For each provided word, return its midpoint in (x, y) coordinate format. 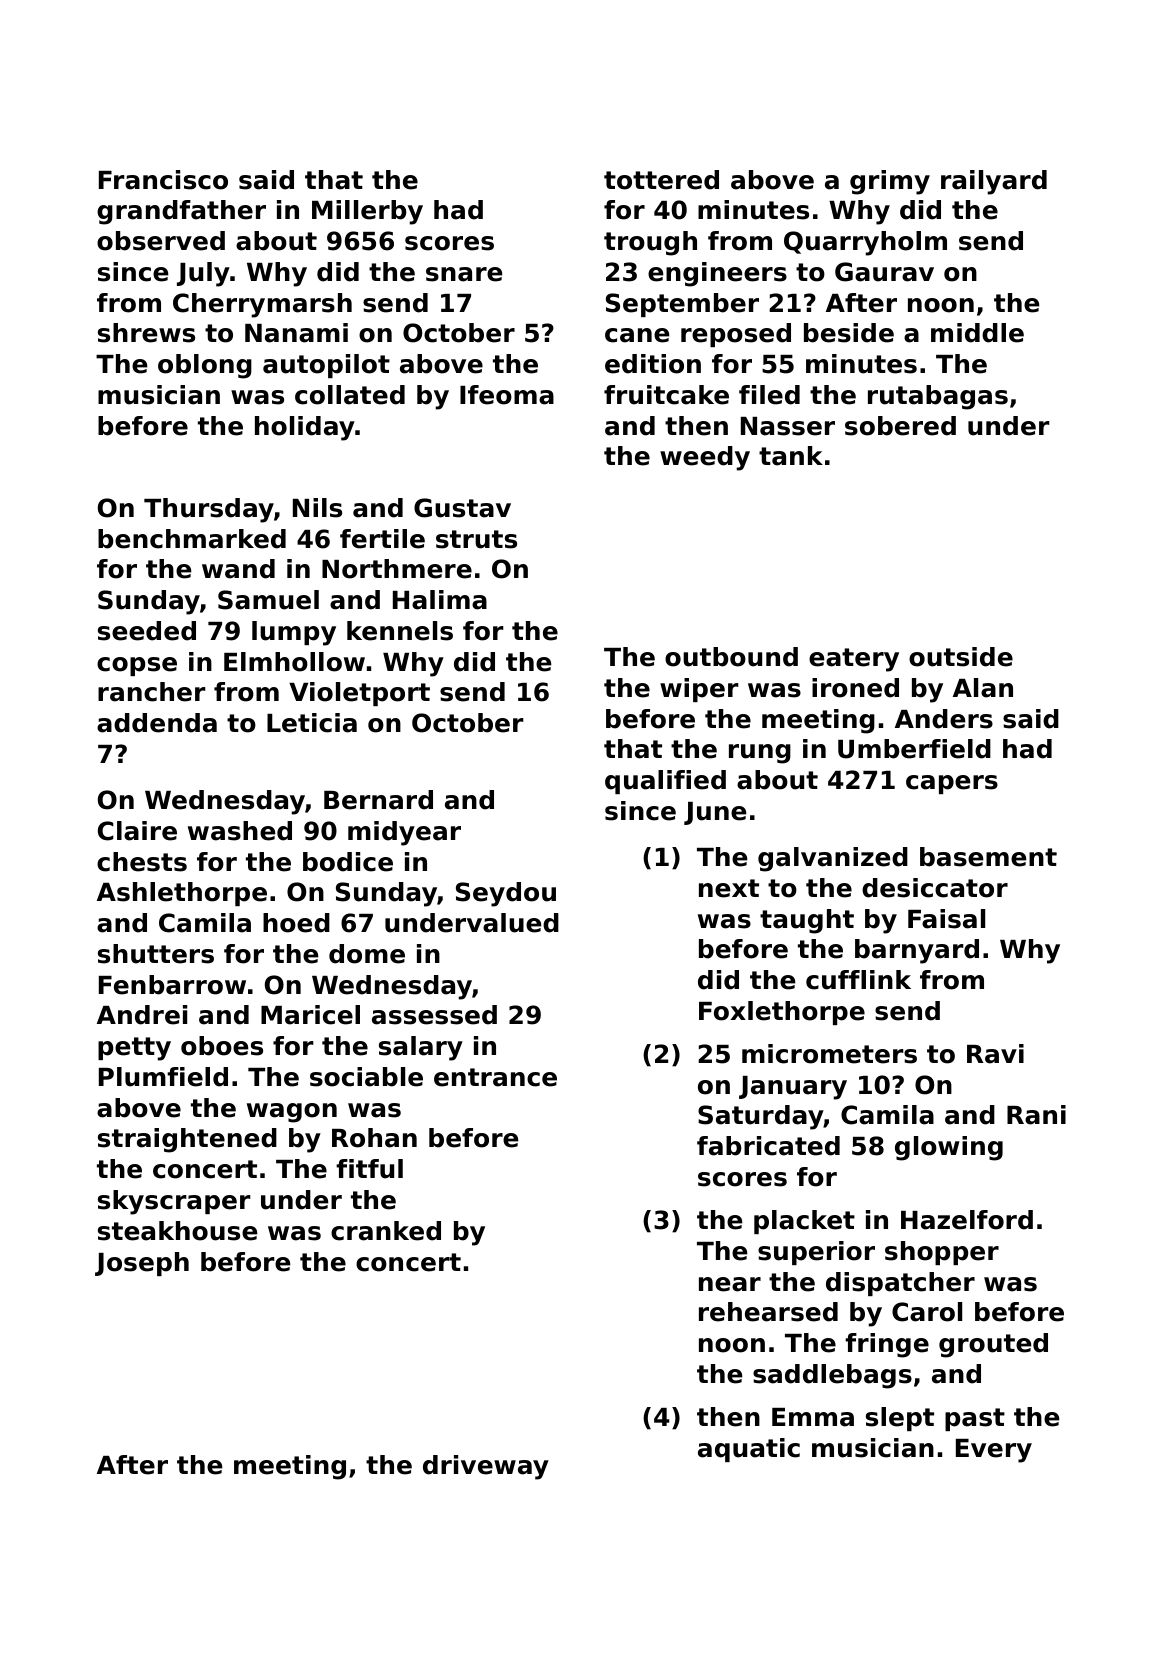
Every (994, 1451)
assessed (434, 1015)
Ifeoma (507, 395)
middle (977, 333)
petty (134, 1049)
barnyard (917, 951)
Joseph (142, 1264)
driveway (486, 1467)
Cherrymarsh (262, 305)
